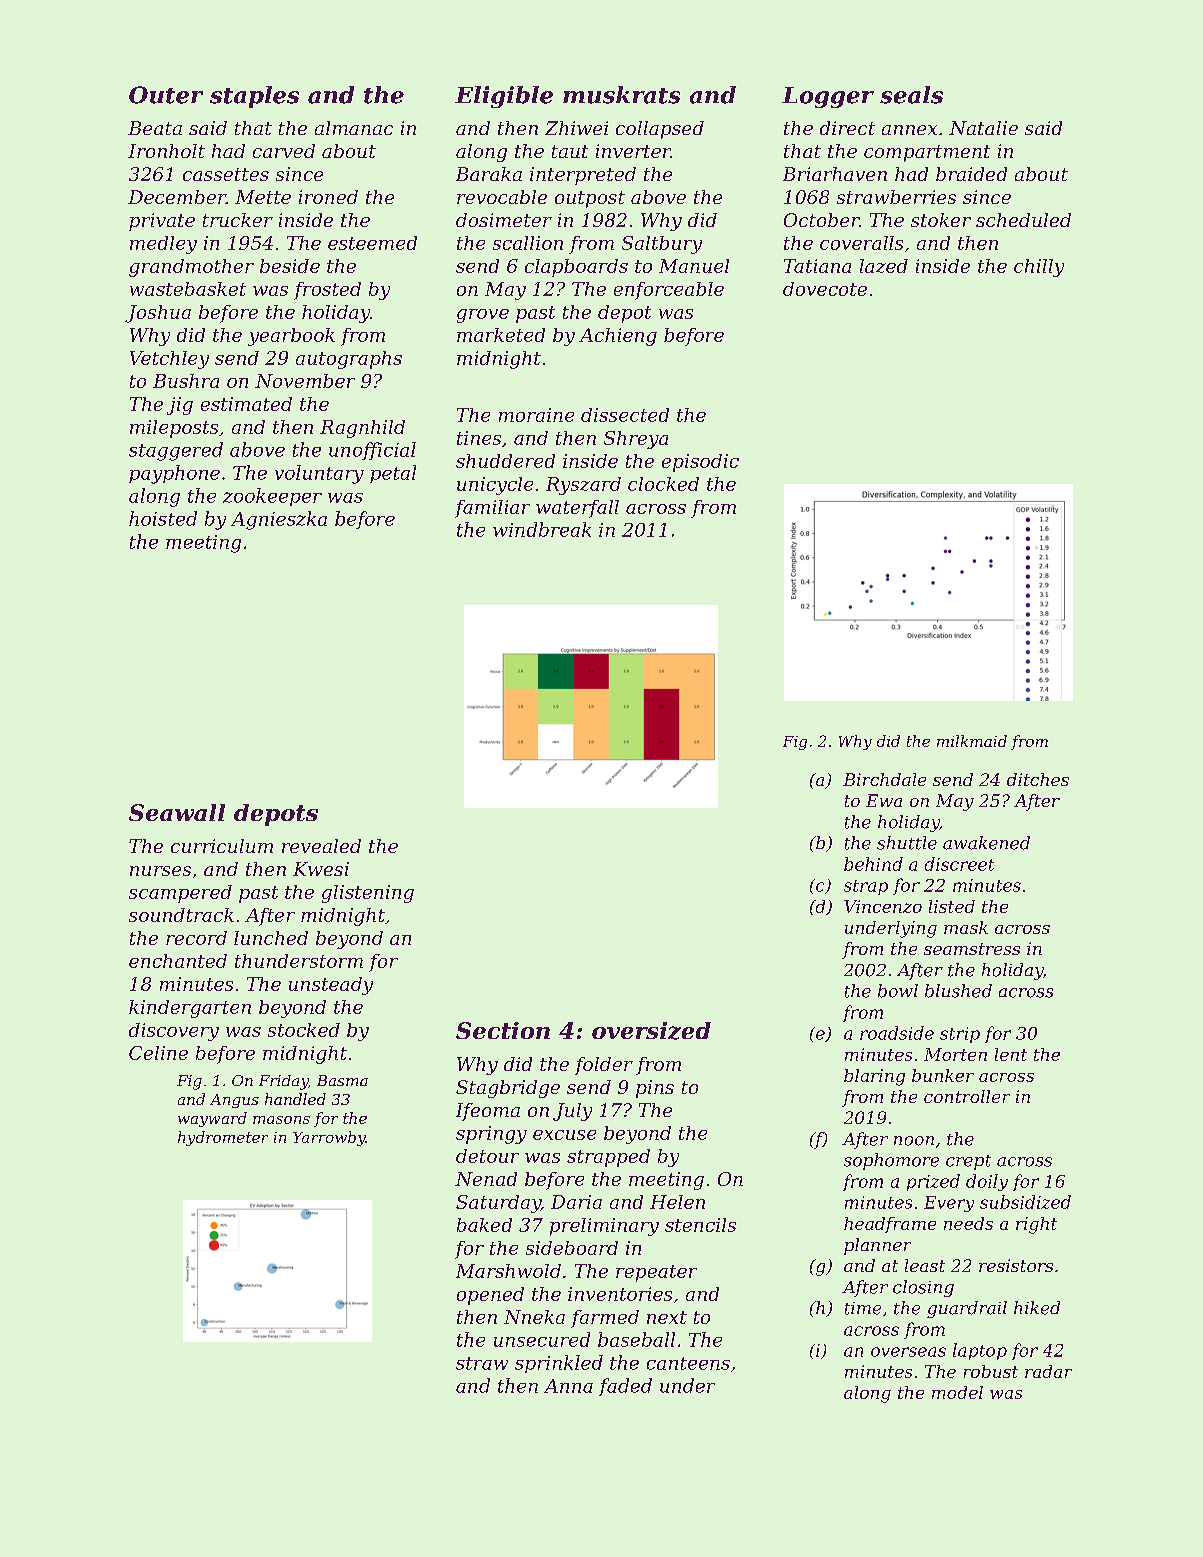 This image has width=1203, height=1557. I want to click on Vincenzo, so click(883, 906).
